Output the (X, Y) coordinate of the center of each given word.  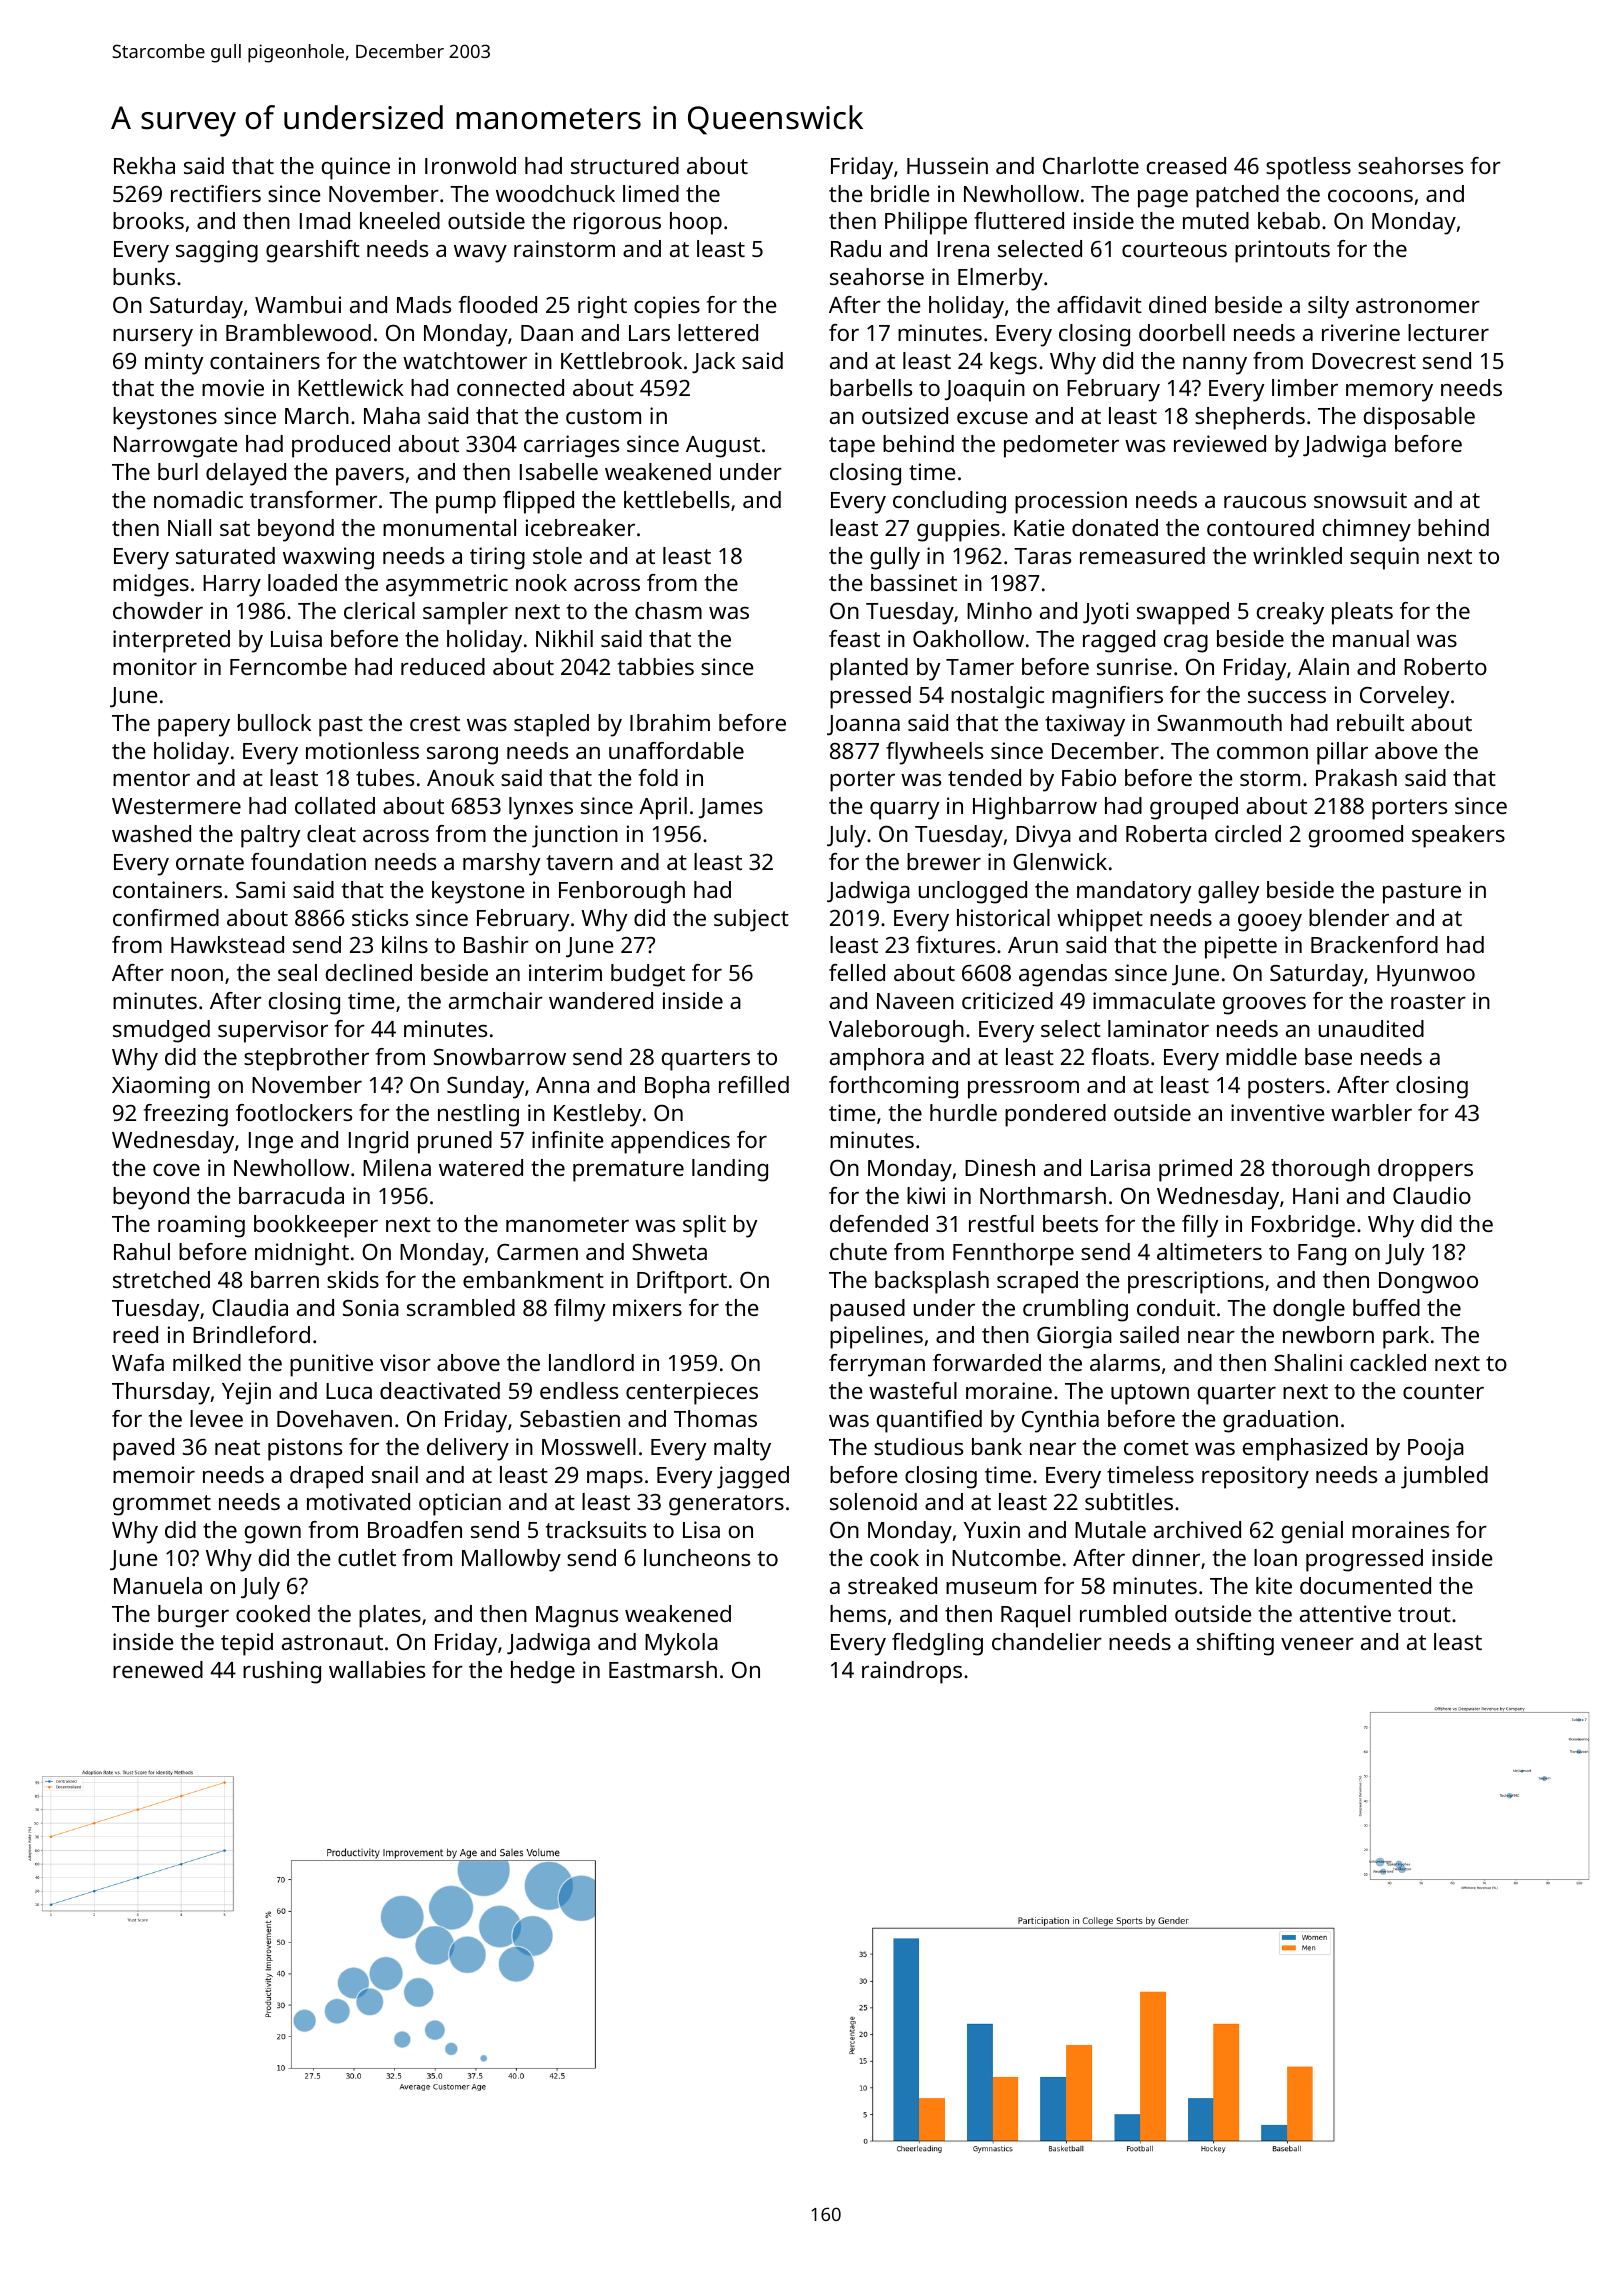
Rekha (144, 165)
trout (1424, 1614)
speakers (1458, 836)
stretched (161, 1279)
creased (1186, 165)
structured (625, 165)
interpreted (171, 641)
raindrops (912, 1672)
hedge (543, 1672)
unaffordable (676, 750)
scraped (1037, 1282)
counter (1443, 1391)
